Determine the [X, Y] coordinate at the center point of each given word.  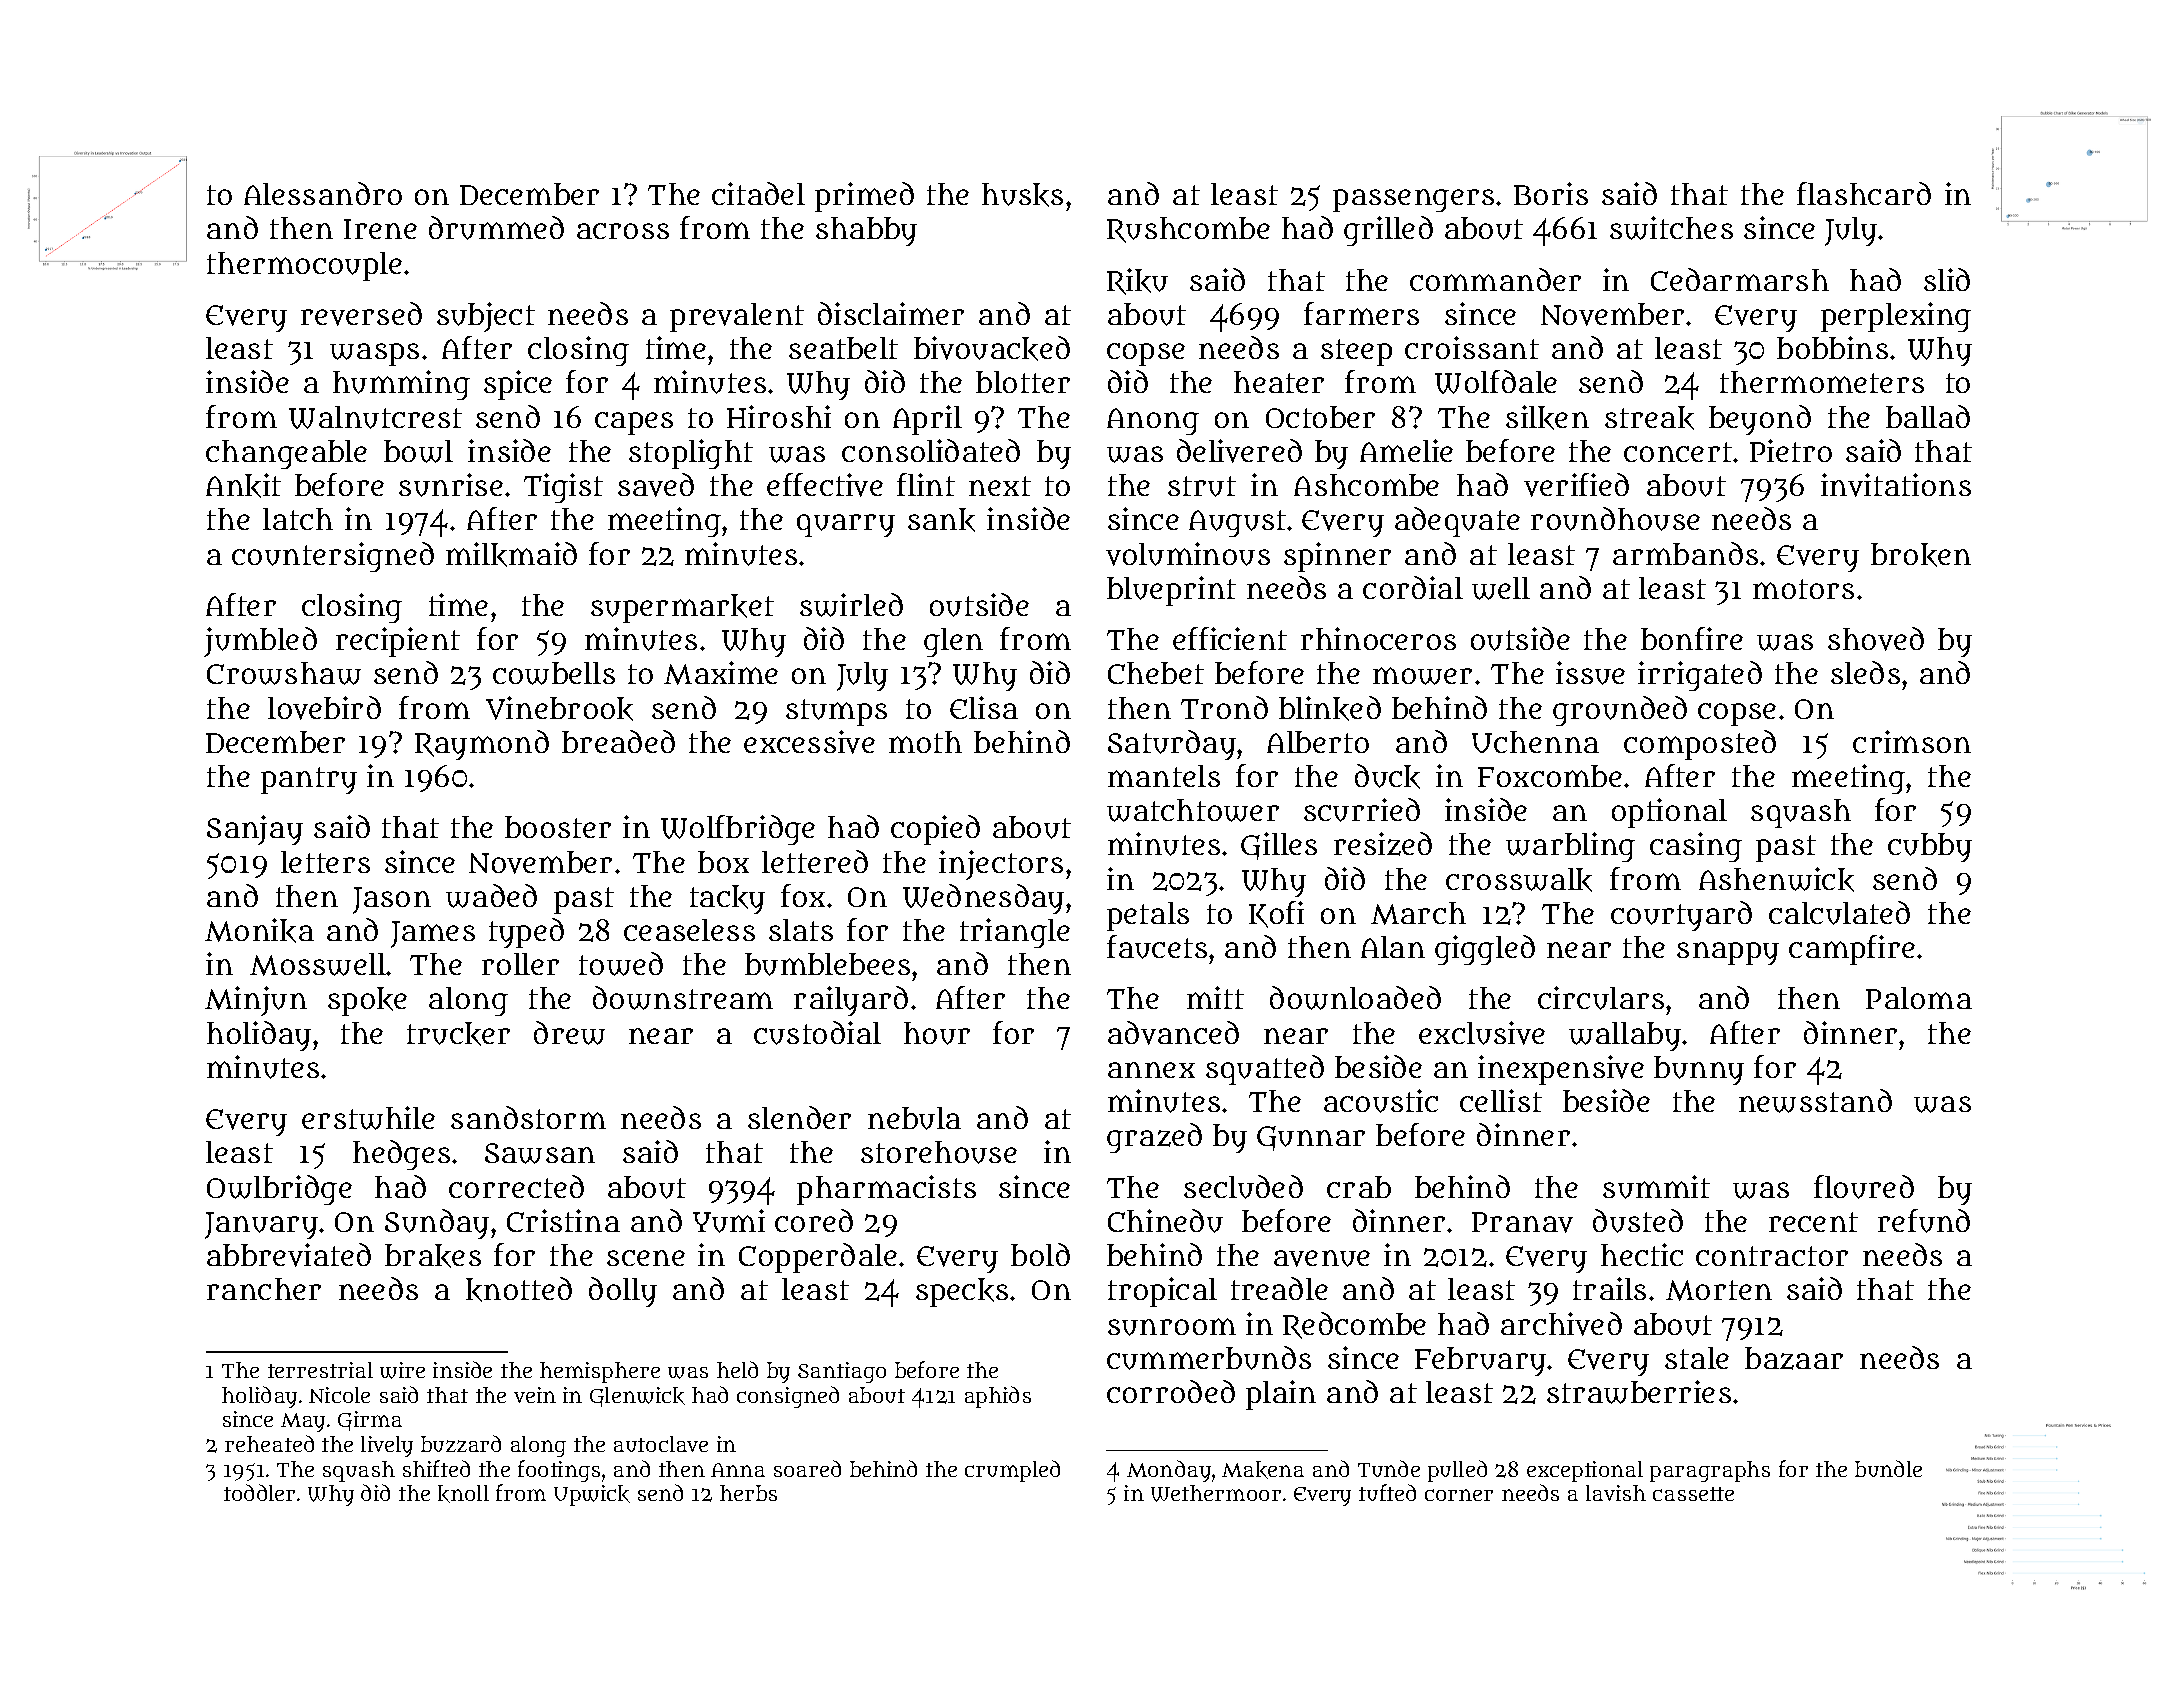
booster [558, 827]
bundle [1888, 1468]
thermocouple [304, 266]
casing [1696, 847]
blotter [1023, 382]
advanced [1173, 1033]
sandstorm [528, 1117]
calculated [1839, 913]
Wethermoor [1216, 1493]
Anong [1153, 421]
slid [1947, 279]
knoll [463, 1494]
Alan [1393, 947]
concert [1678, 452]
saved [656, 485]
